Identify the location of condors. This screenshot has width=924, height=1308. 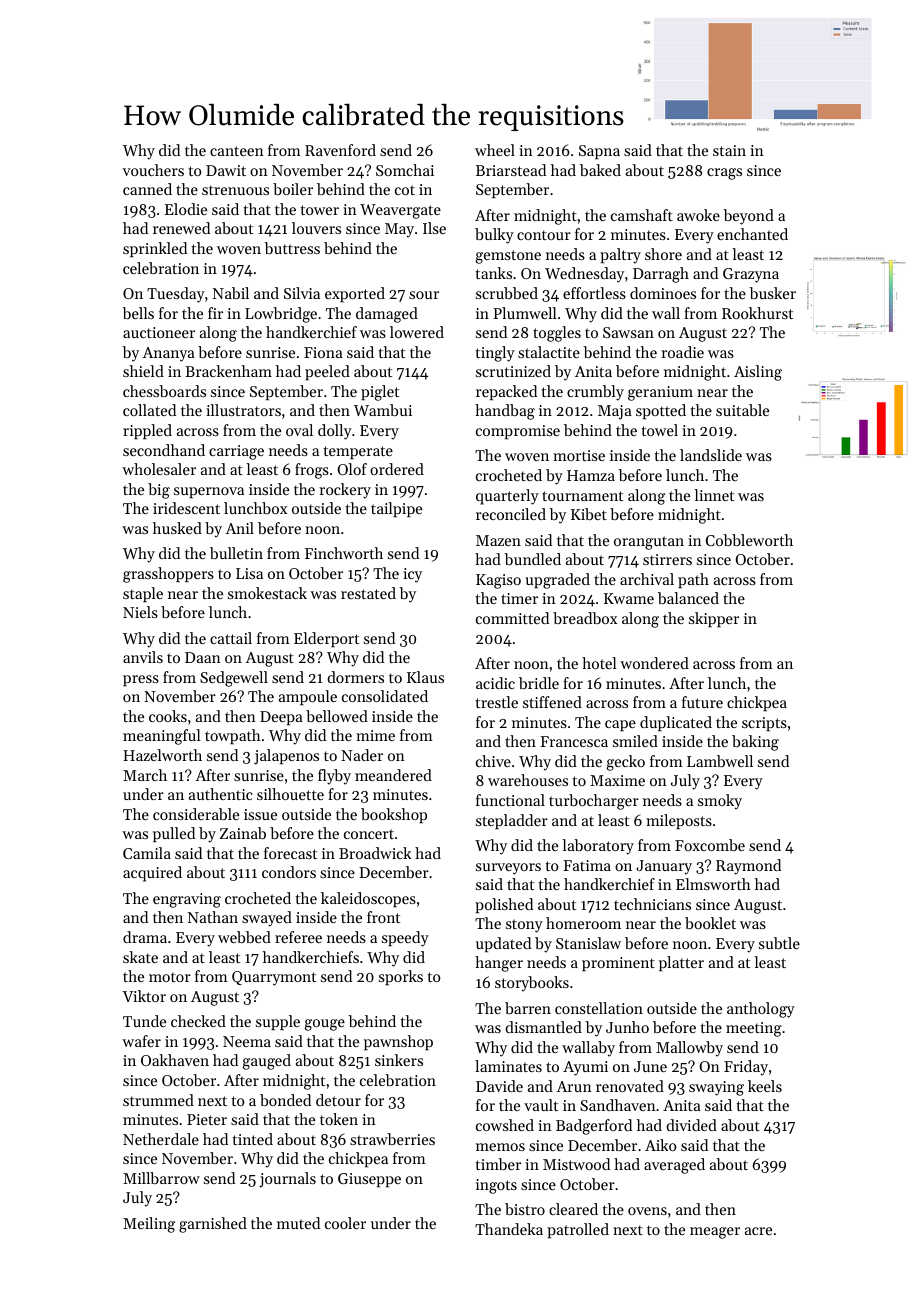
(289, 872).
